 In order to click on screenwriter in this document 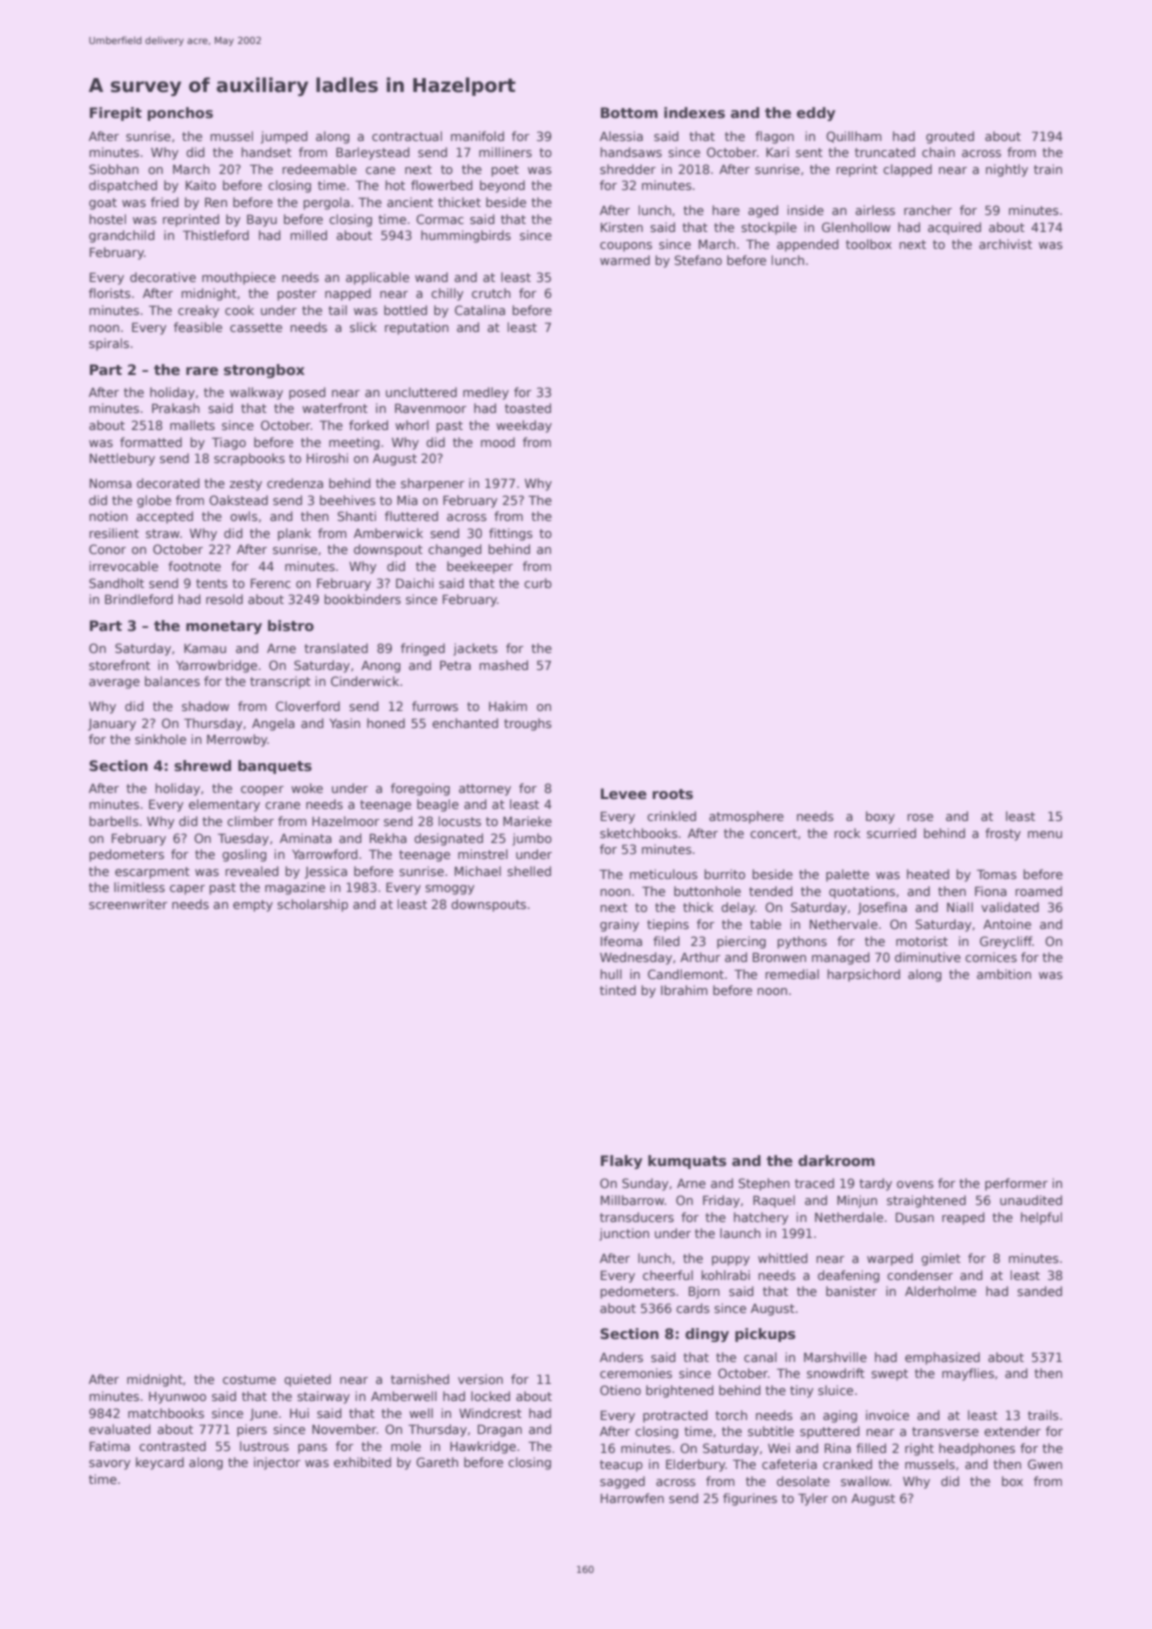, I will do `click(128, 904)`.
